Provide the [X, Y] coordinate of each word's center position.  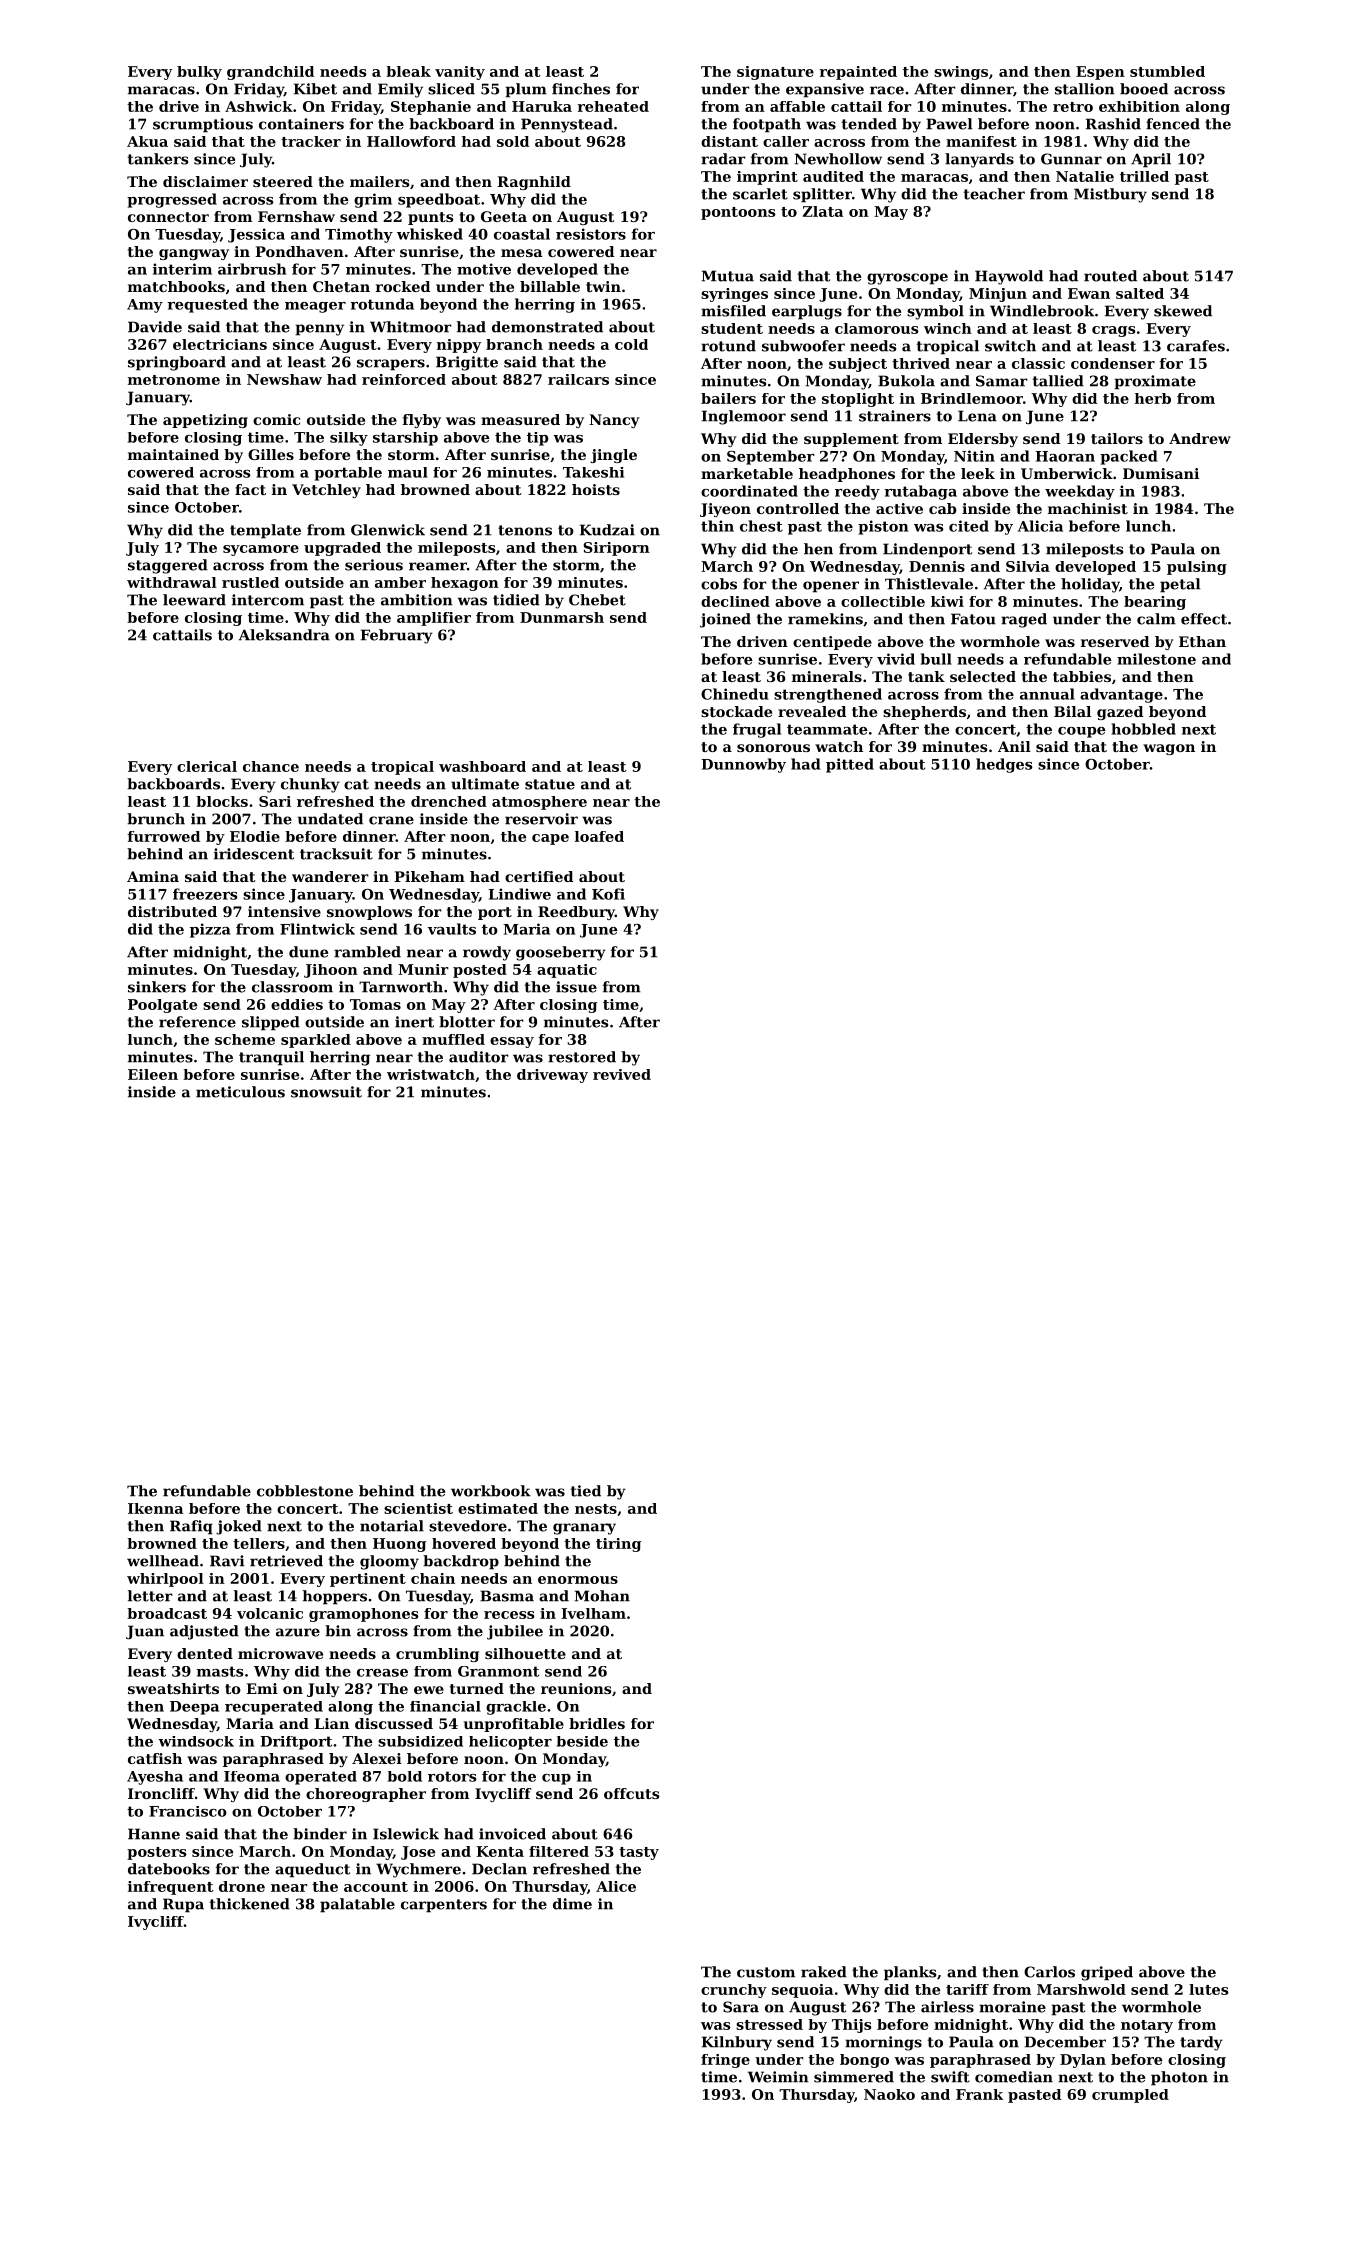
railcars [578, 379]
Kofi [608, 894]
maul [408, 472]
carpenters [444, 1906]
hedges [1004, 765]
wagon [1169, 749]
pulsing [1197, 568]
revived [622, 1074]
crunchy [734, 1991]
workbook [491, 1491]
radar [723, 159]
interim [182, 269]
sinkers [157, 987]
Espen [1100, 73]
